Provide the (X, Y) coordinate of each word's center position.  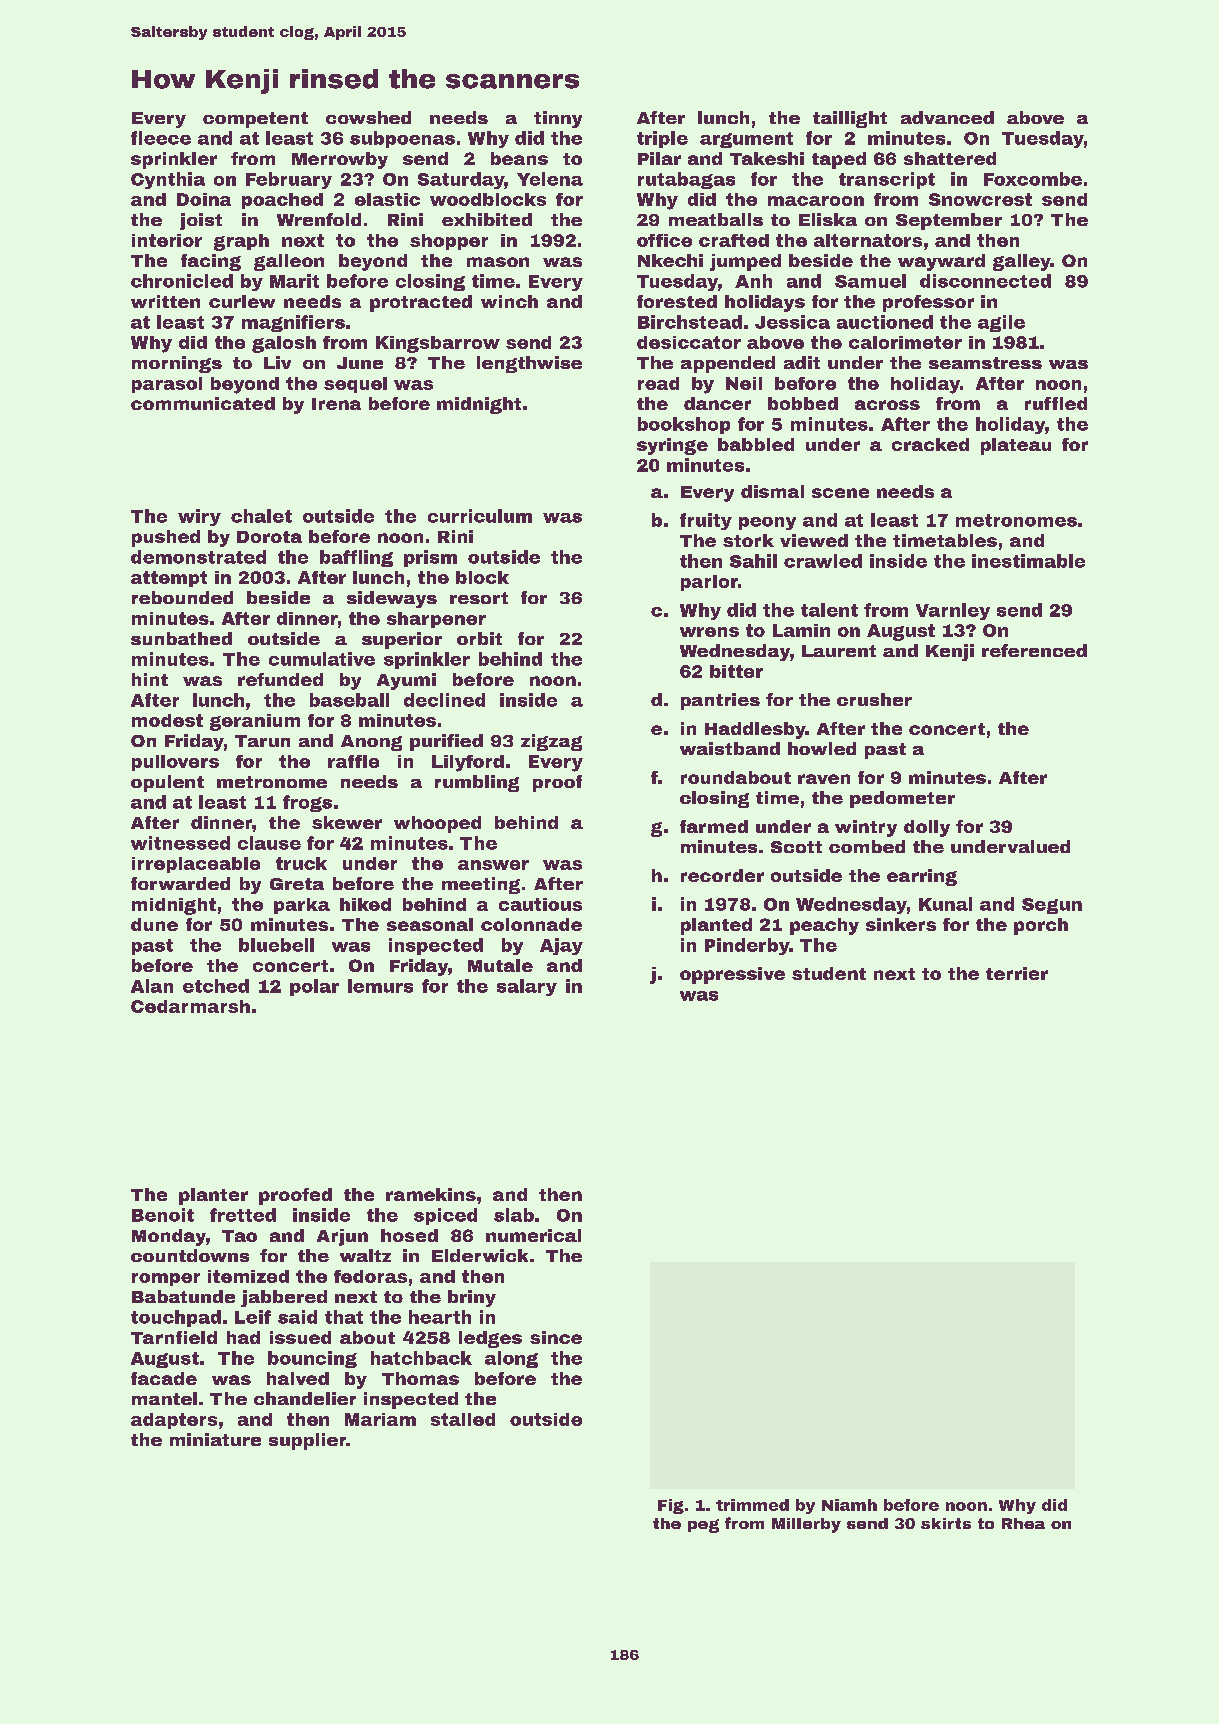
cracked (930, 444)
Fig (671, 1506)
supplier (307, 1441)
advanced (947, 117)
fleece (161, 138)
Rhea (1023, 1523)
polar (314, 987)
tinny (558, 119)
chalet (261, 516)
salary (527, 987)
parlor (709, 583)
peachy (824, 926)
